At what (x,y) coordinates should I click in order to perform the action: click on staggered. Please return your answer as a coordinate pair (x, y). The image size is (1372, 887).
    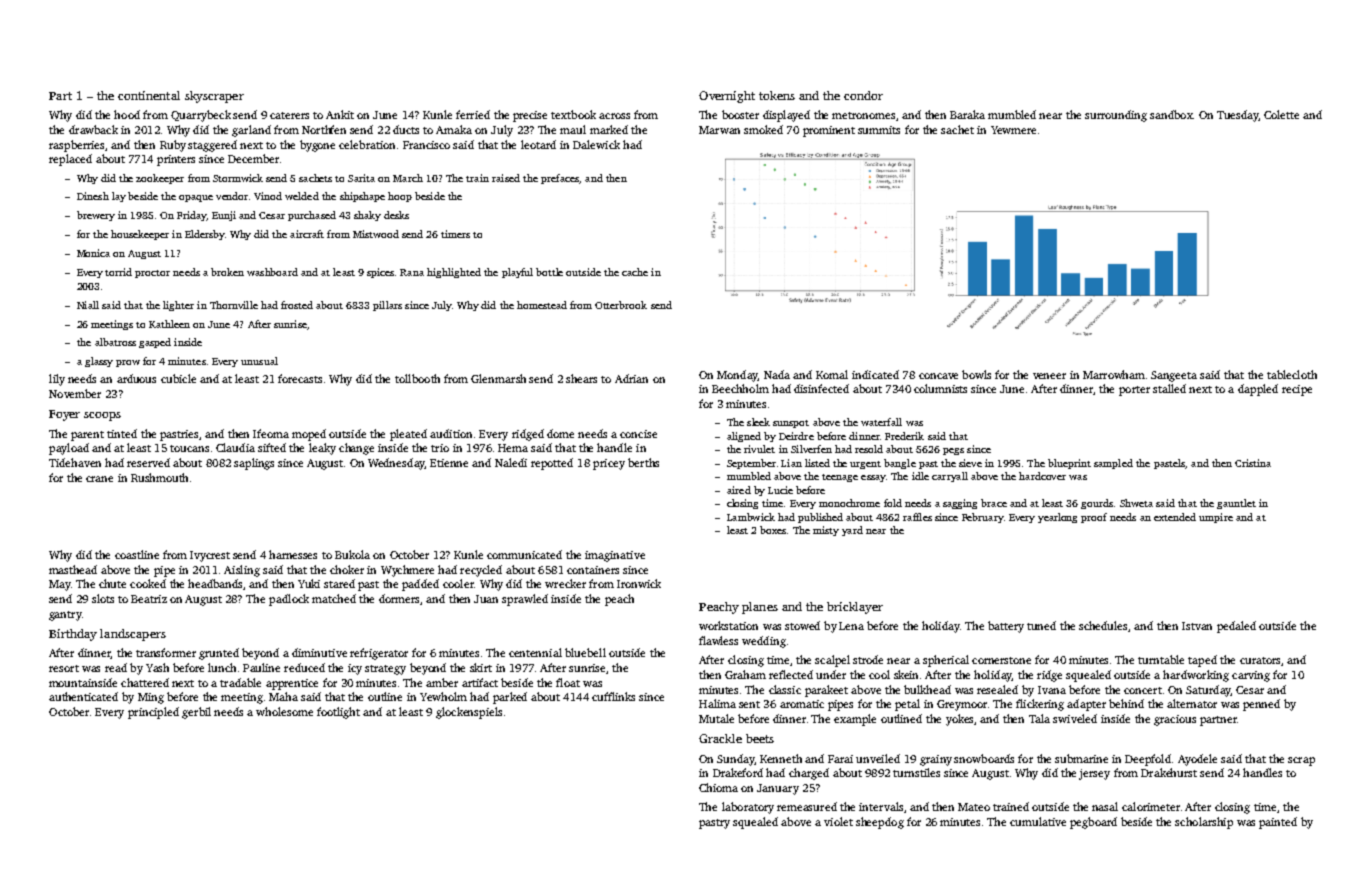
    Looking at the image, I should click on (212, 146).
